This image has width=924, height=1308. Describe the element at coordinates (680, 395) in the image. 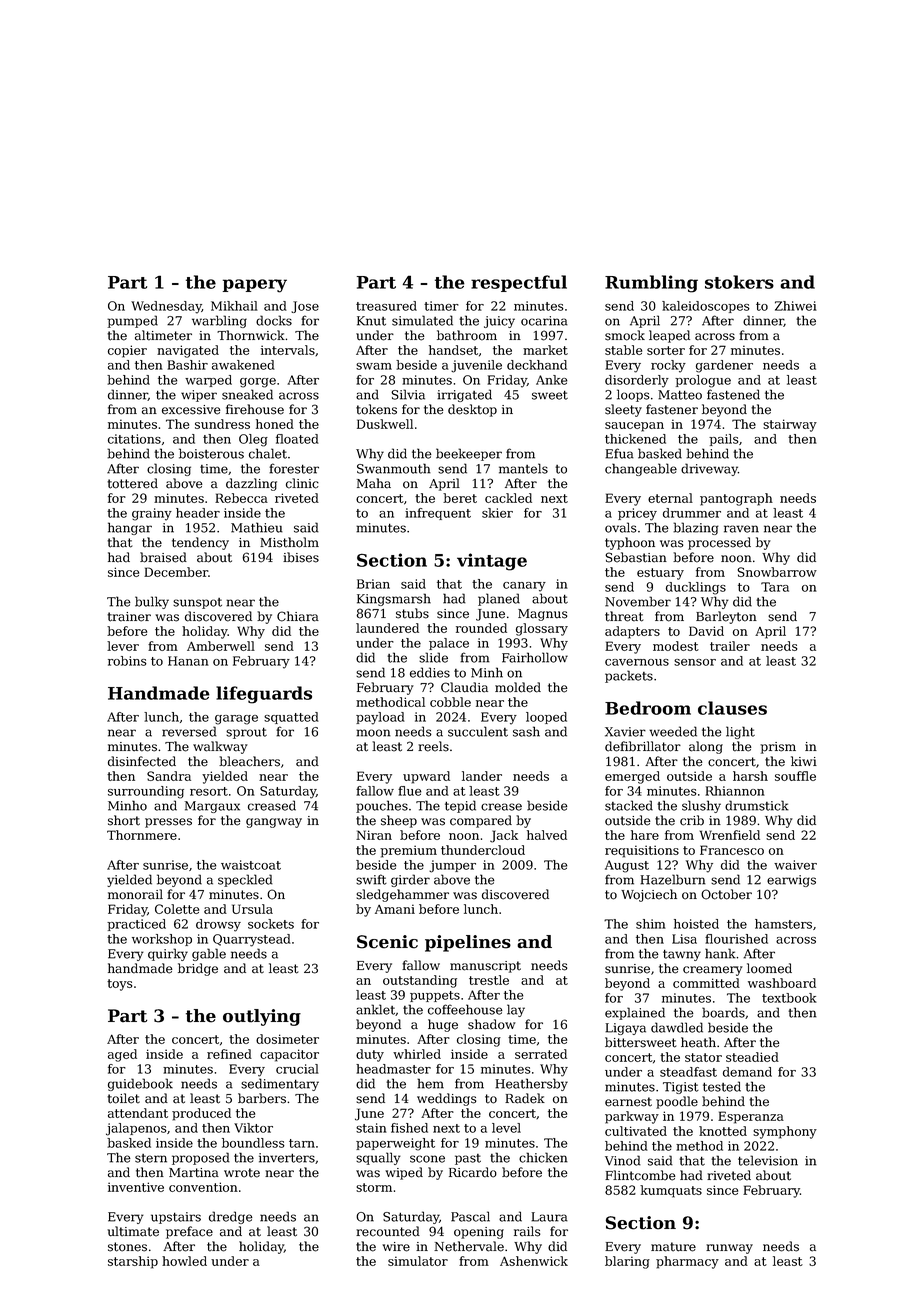

I see `Matteo` at that location.
